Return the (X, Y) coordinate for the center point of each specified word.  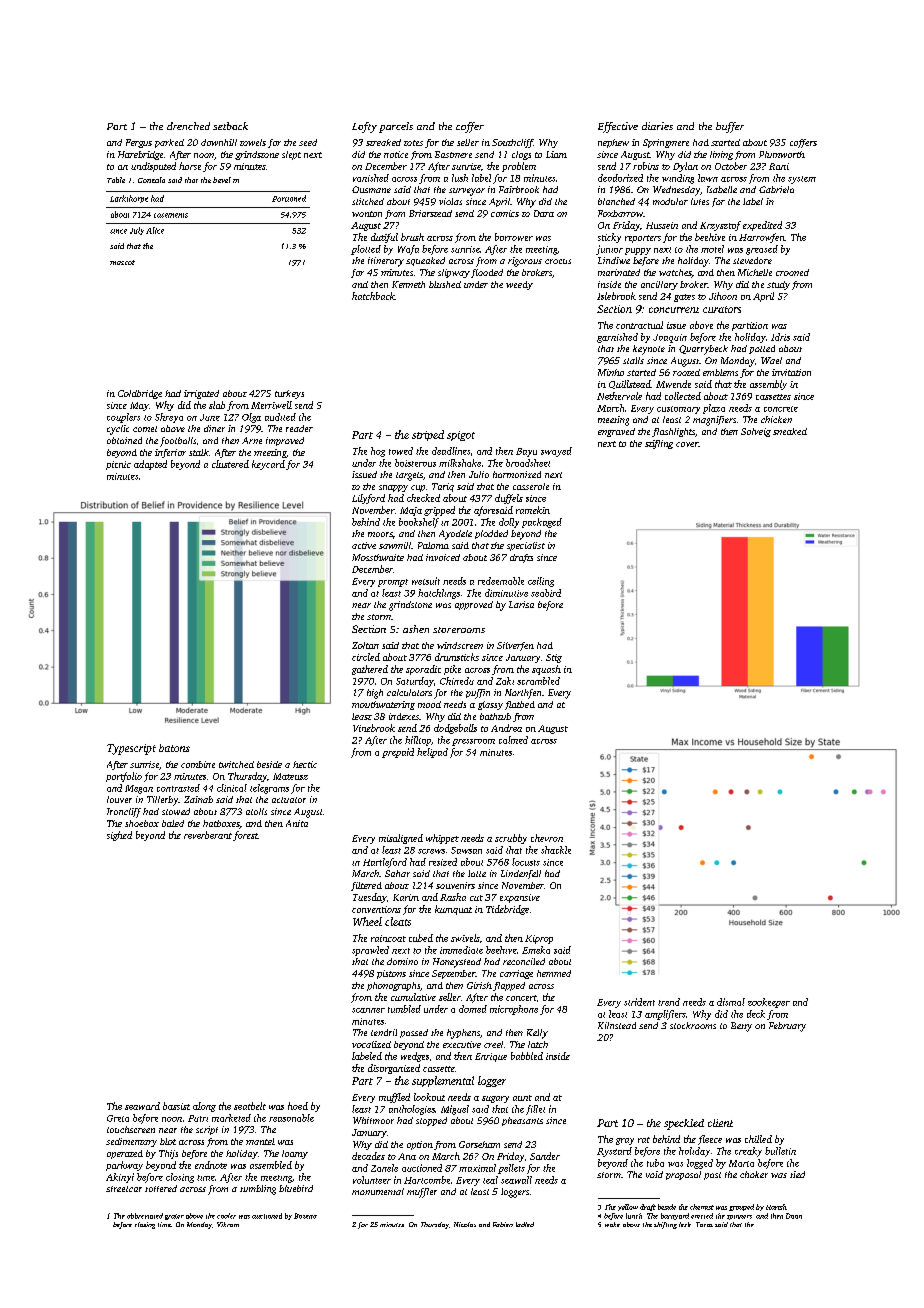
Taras (704, 1224)
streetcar (124, 1189)
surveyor (467, 192)
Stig (554, 658)
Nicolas (465, 1224)
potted (762, 349)
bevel (222, 180)
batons (174, 748)
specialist (526, 546)
